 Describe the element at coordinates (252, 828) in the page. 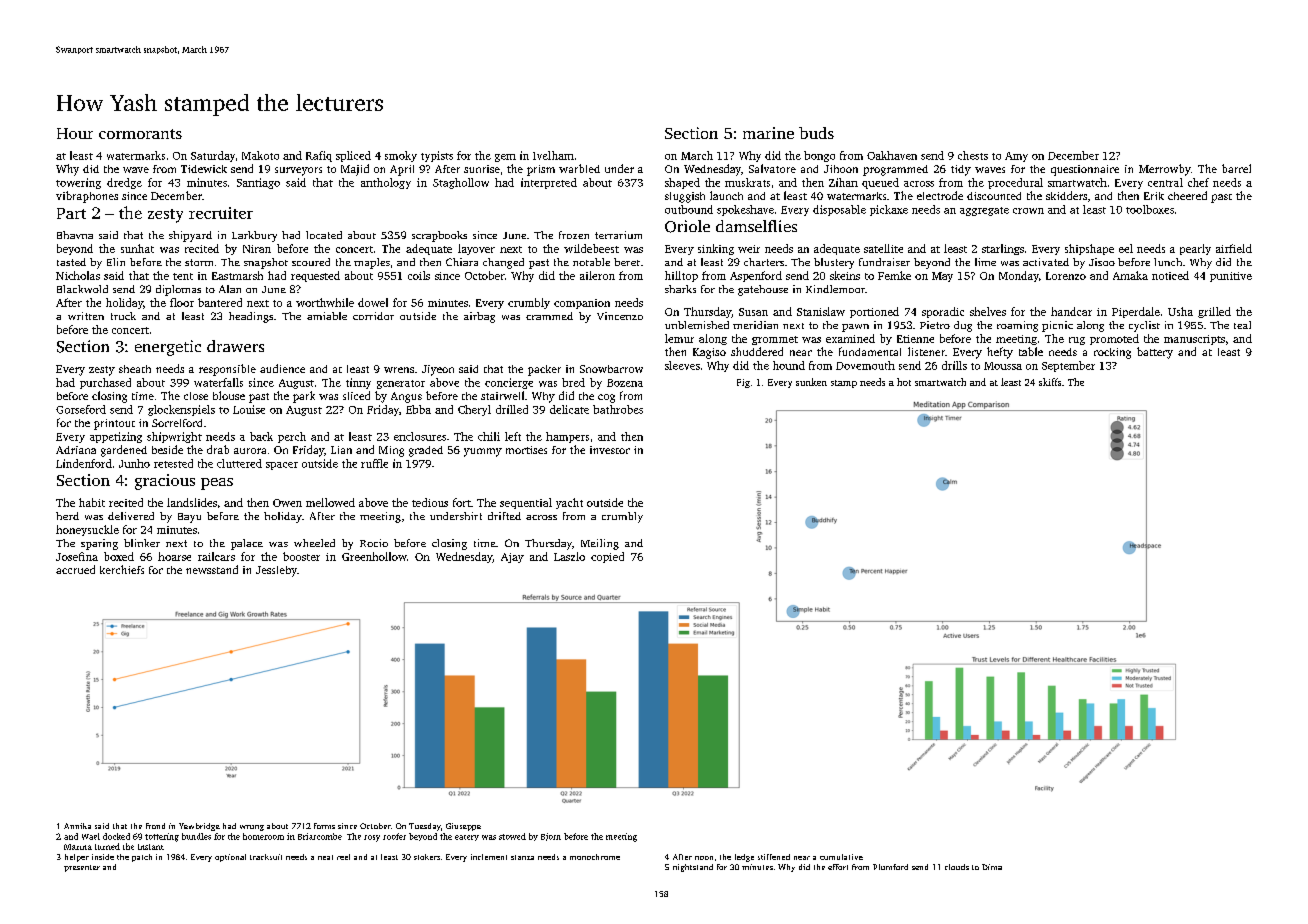

I see `wrung` at that location.
